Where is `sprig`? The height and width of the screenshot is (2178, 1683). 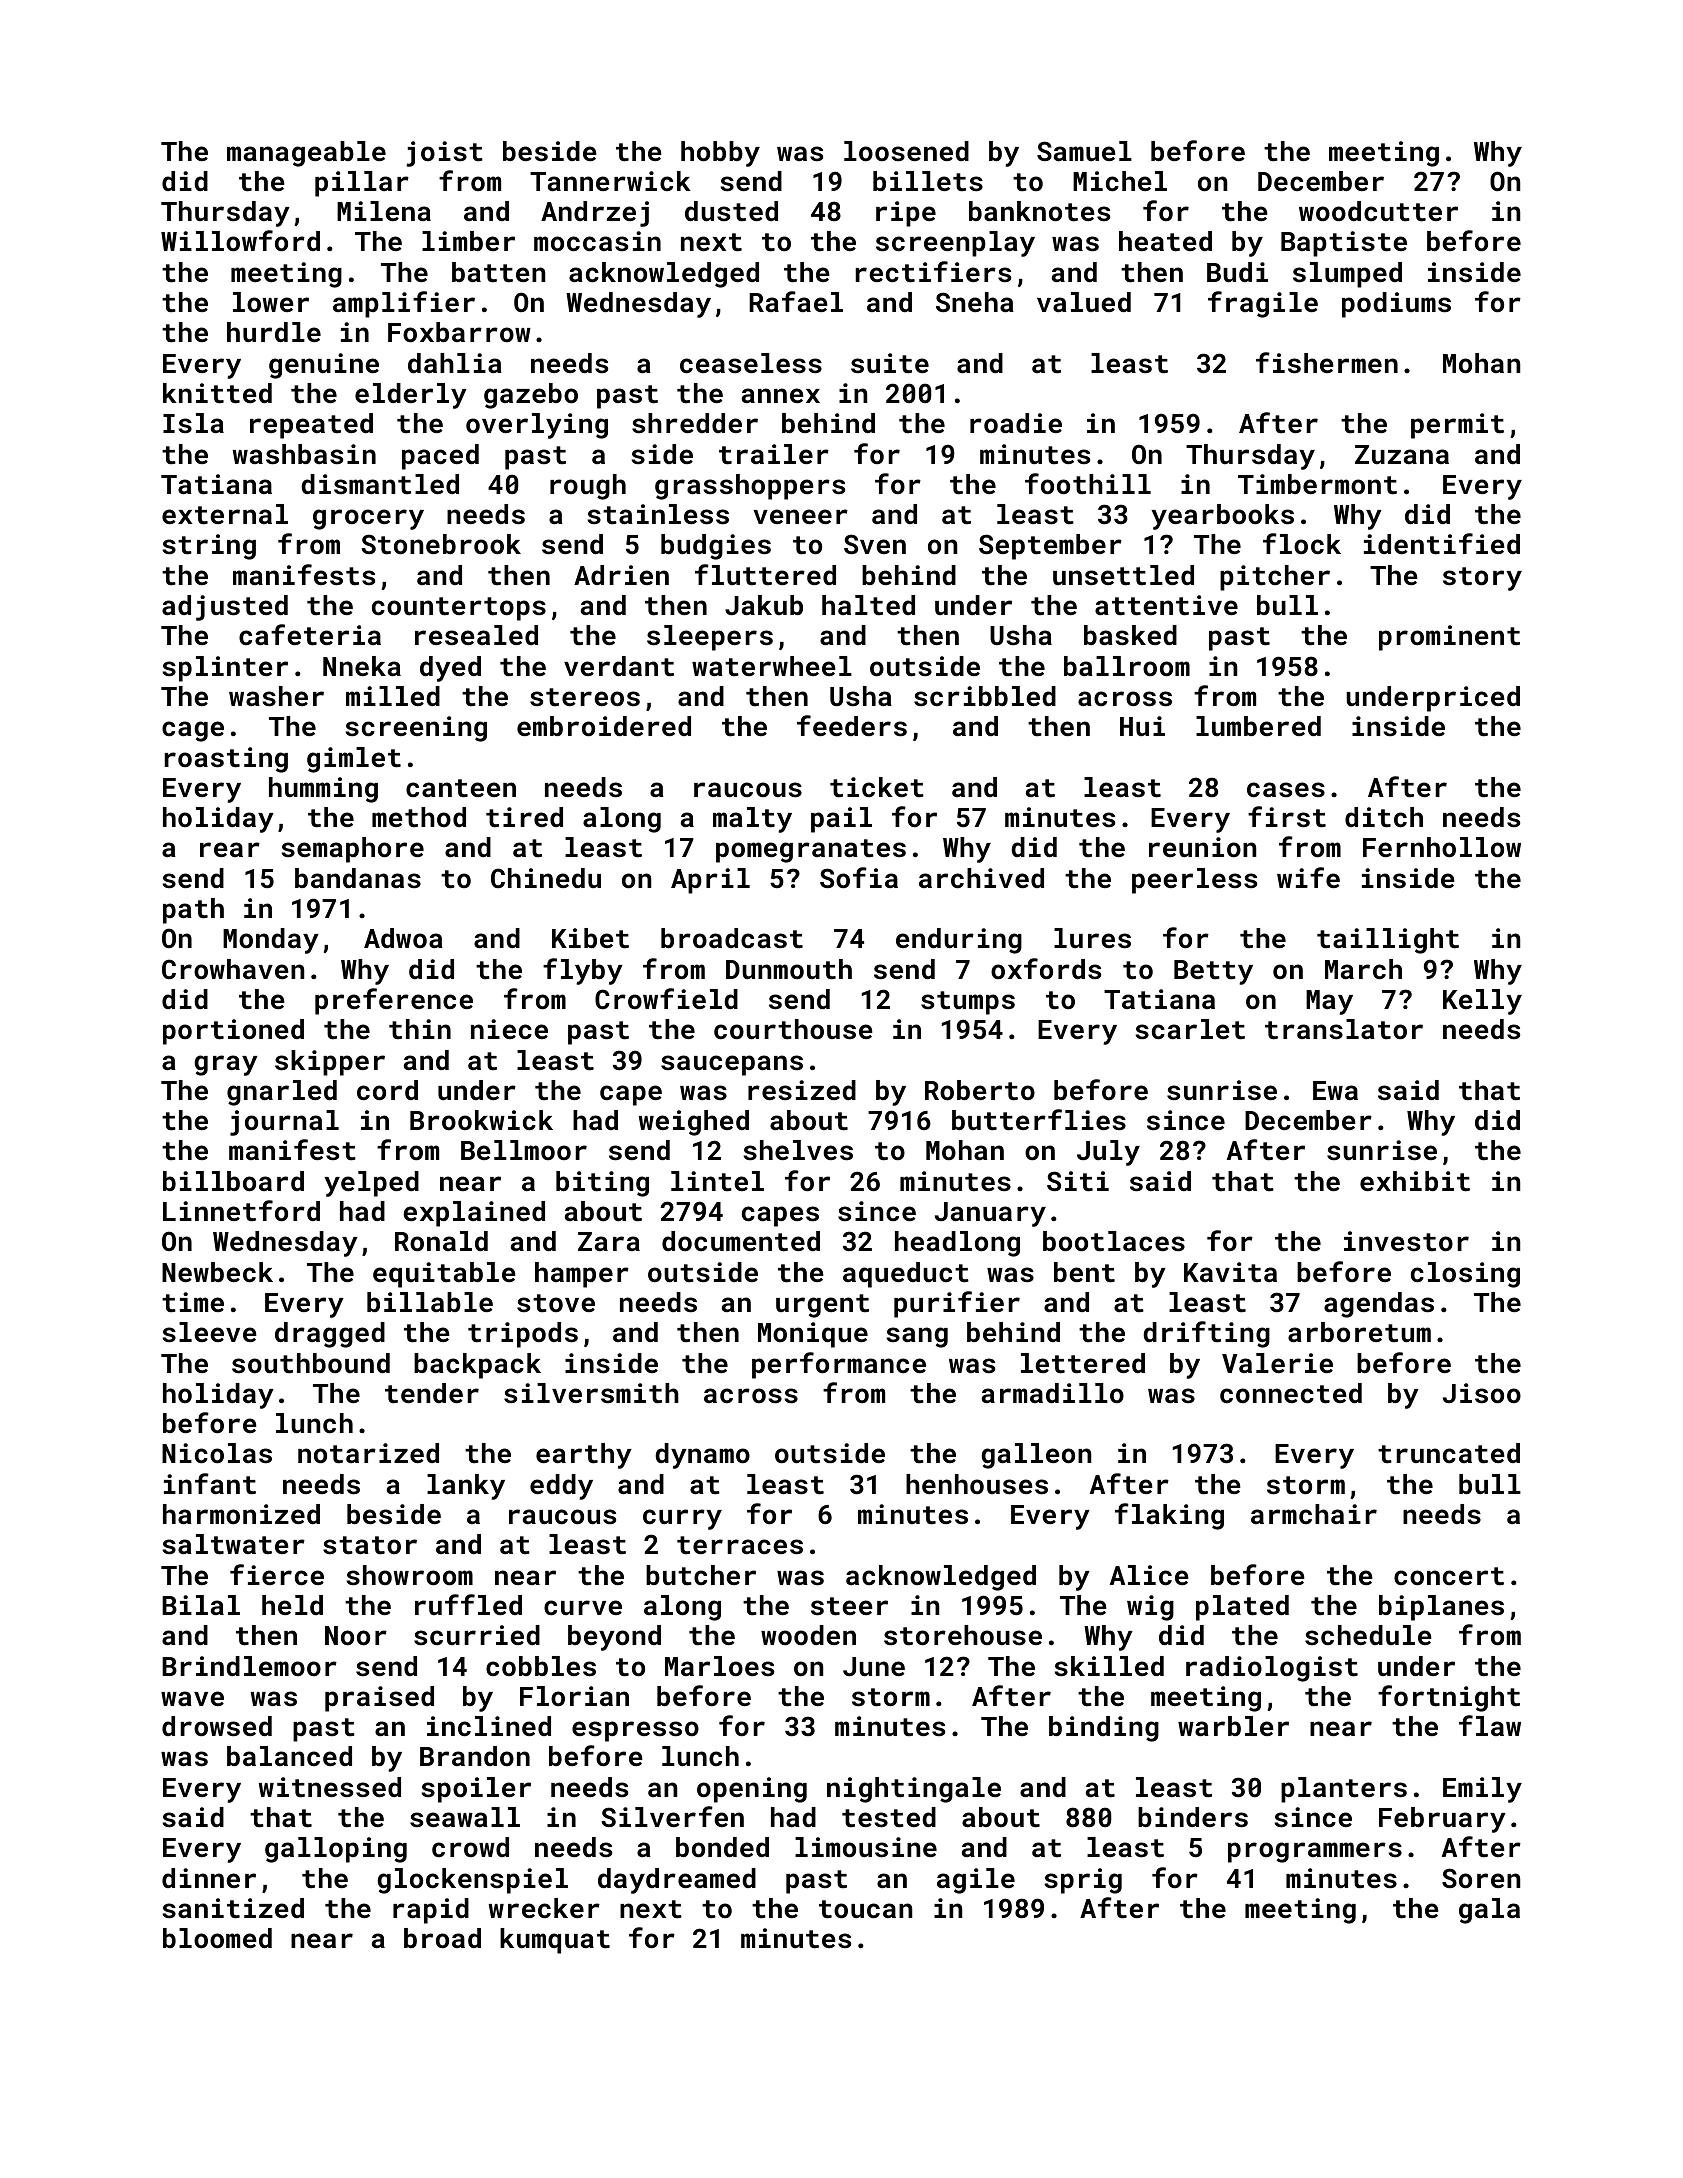 sprig is located at coordinates (1083, 1881).
